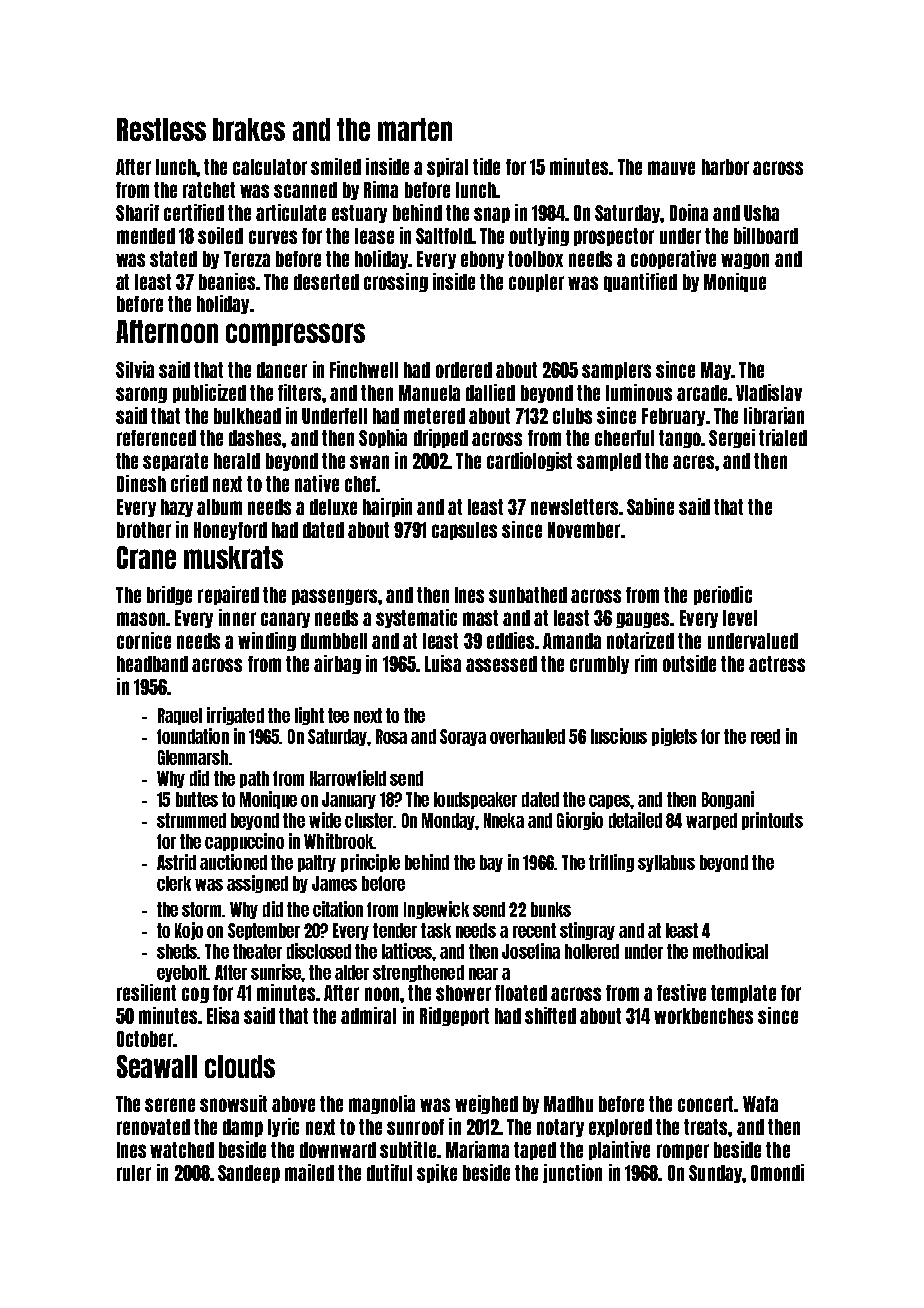 This screenshot has width=924, height=1308. I want to click on ordered, so click(464, 370).
